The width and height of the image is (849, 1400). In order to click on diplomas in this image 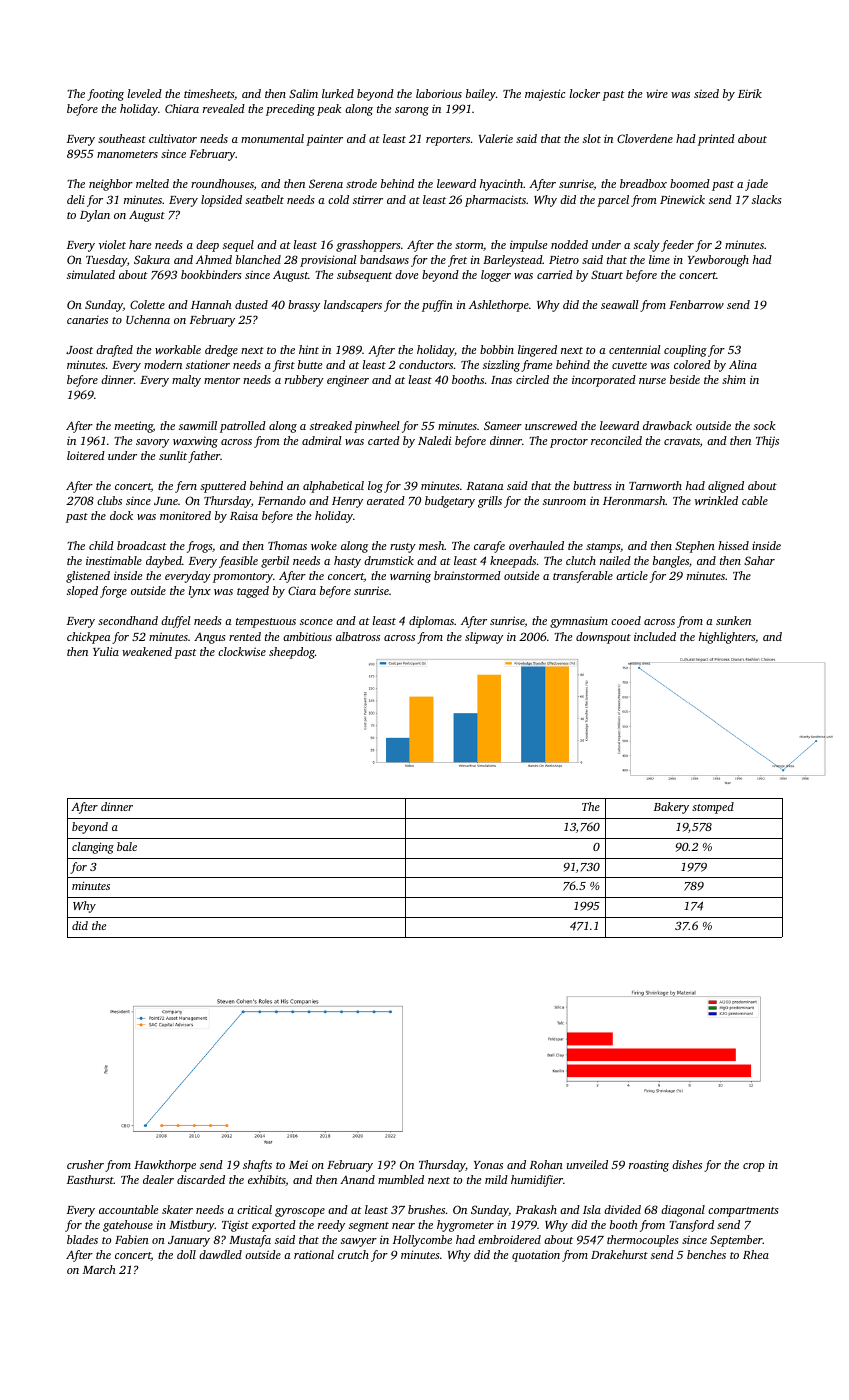, I will do `click(431, 622)`.
